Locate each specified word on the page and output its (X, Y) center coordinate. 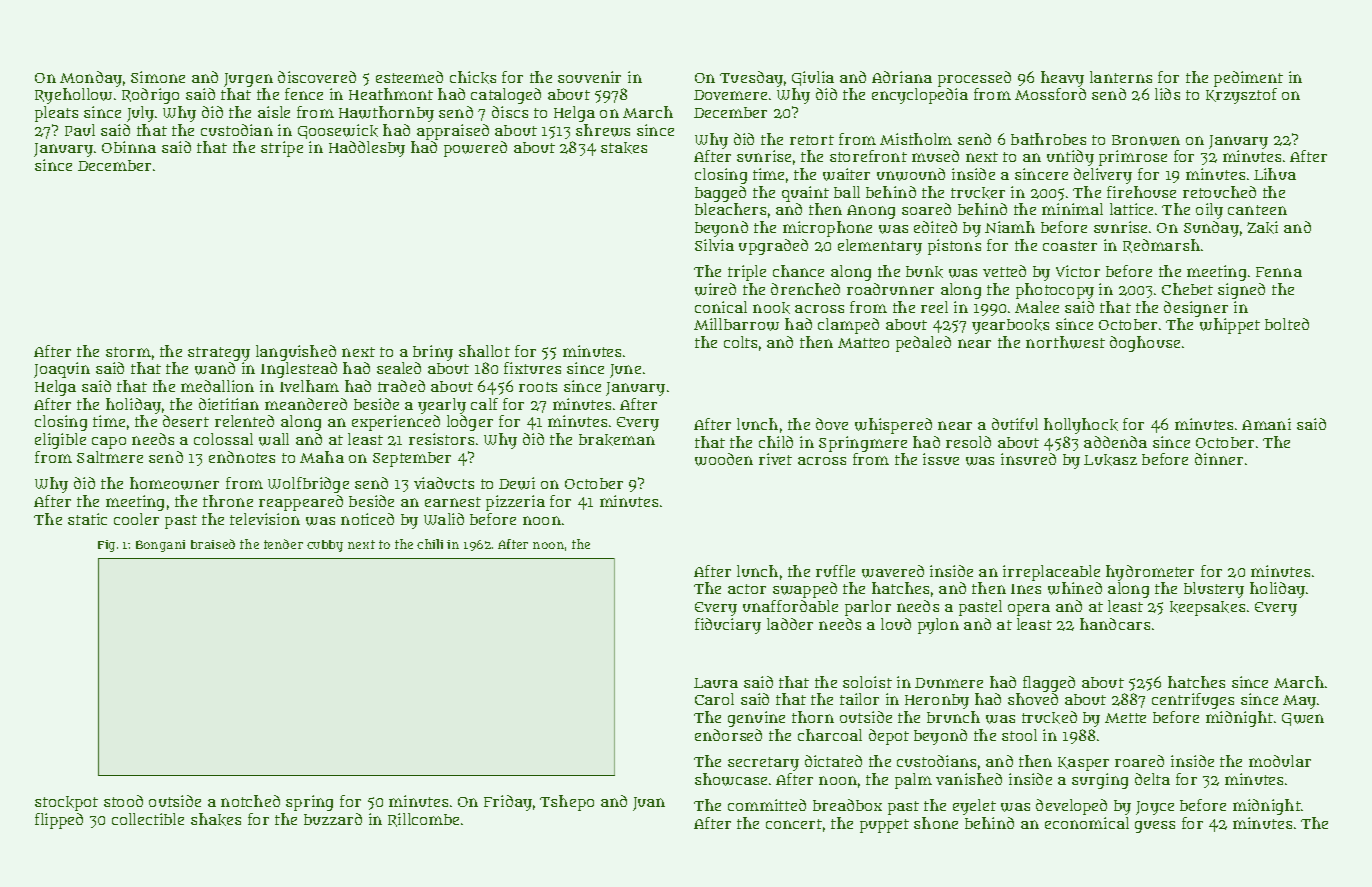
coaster (1070, 246)
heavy (1062, 79)
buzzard (333, 819)
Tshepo (567, 803)
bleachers (730, 209)
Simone (158, 77)
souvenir (589, 77)
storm (128, 352)
